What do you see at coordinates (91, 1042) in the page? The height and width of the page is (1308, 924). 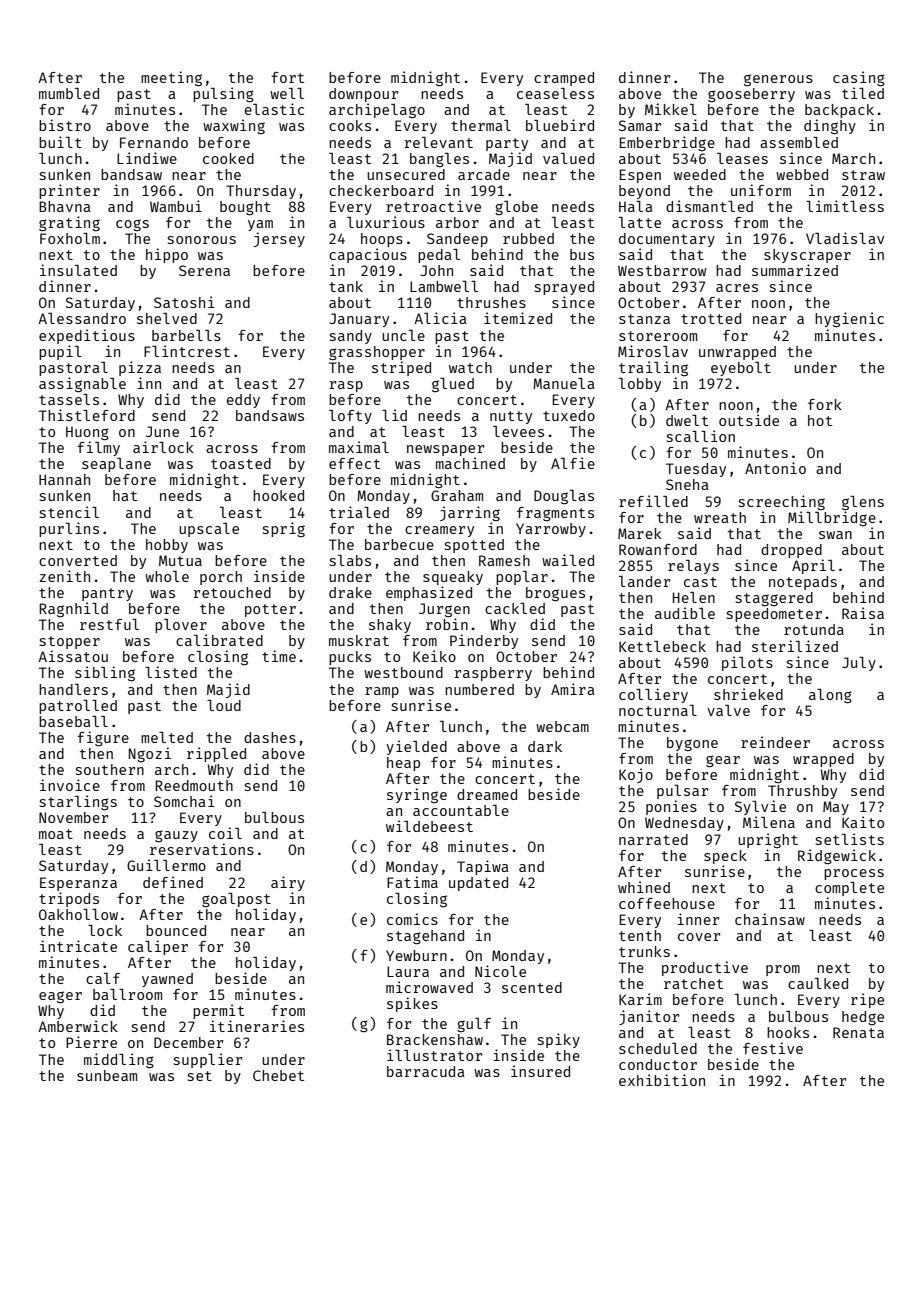 I see `Pierre` at bounding box center [91, 1042].
